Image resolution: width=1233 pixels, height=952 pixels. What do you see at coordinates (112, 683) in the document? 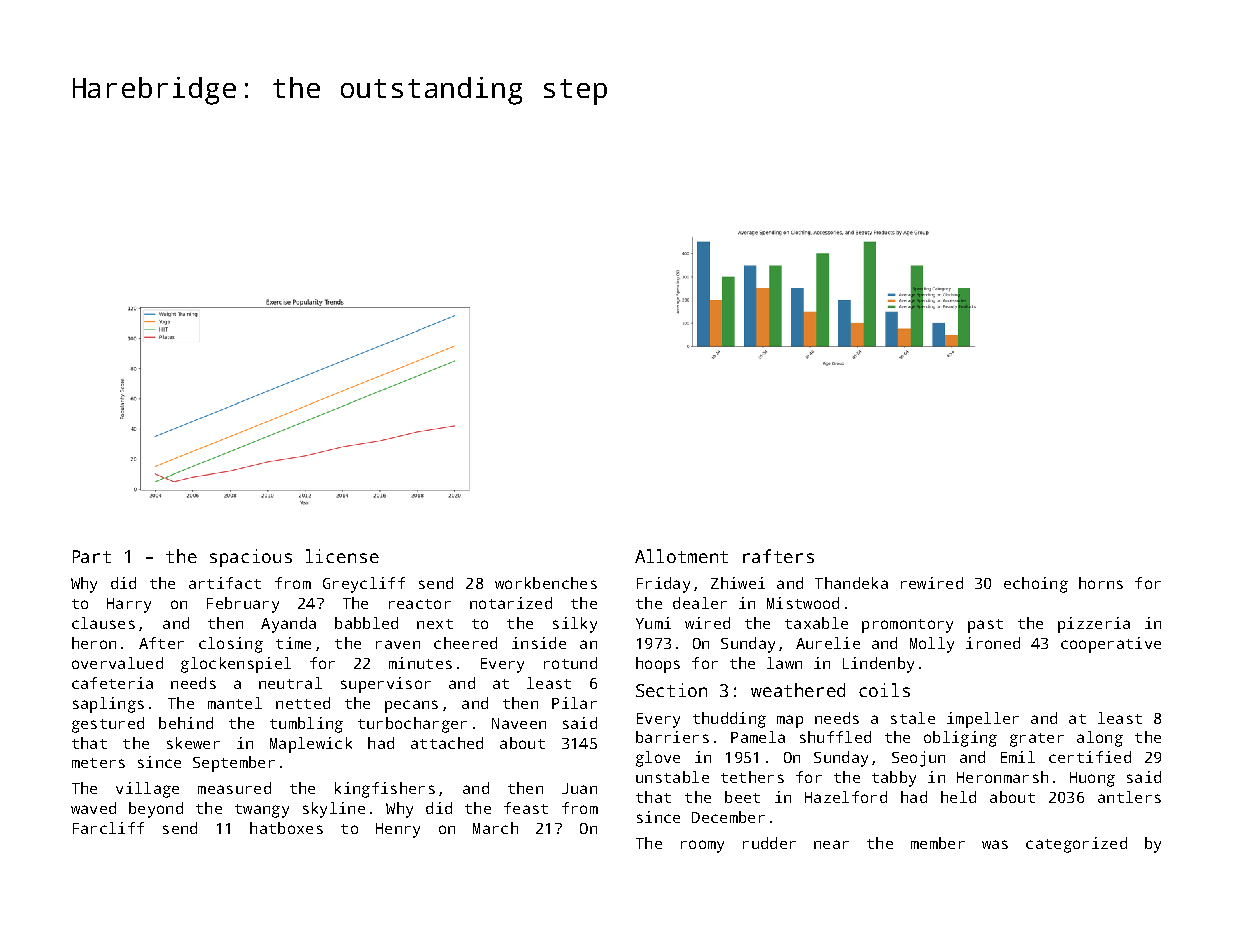
I see `cafeteria` at bounding box center [112, 683].
